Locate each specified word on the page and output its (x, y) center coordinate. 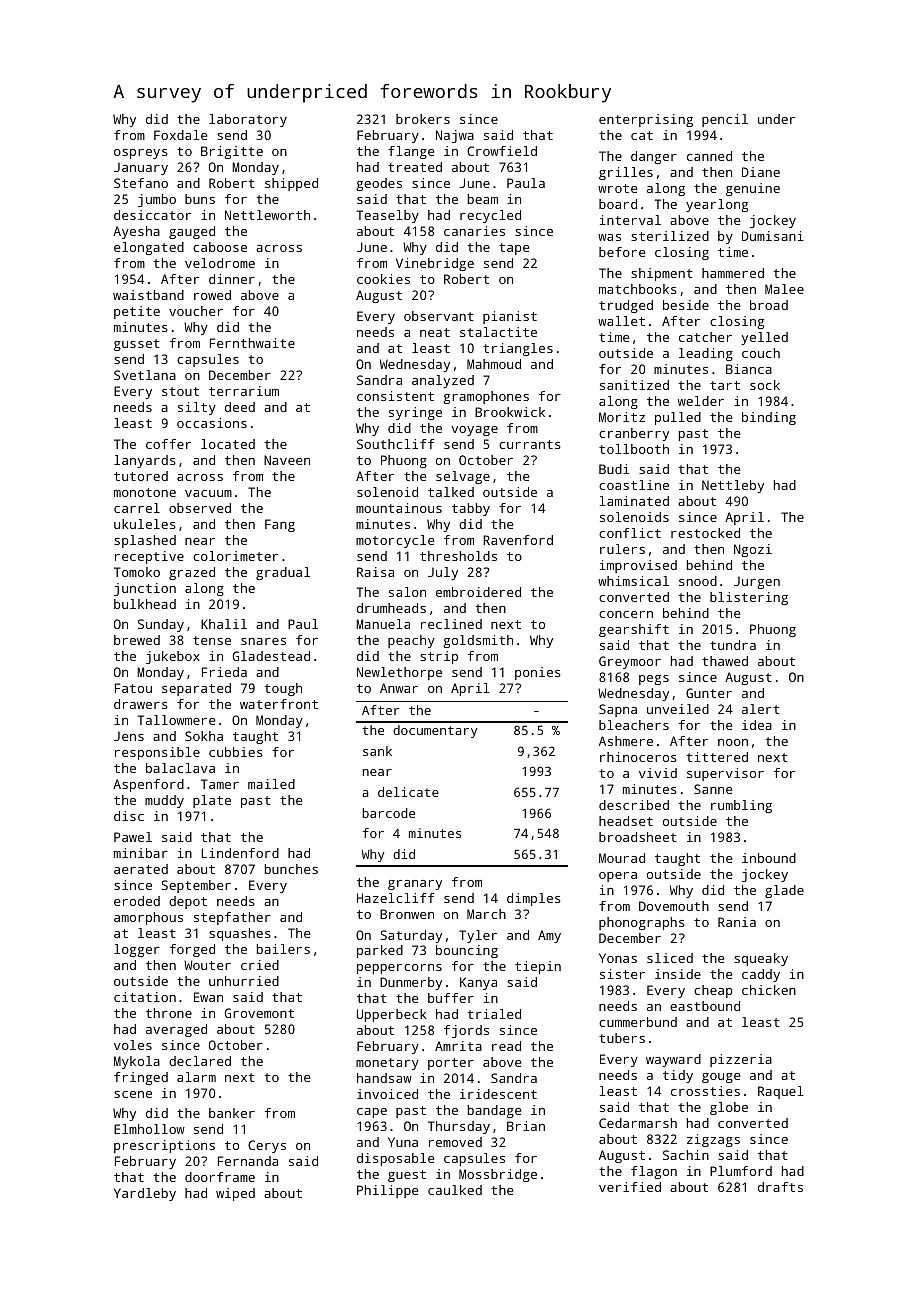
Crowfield (502, 151)
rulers (622, 549)
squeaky (761, 959)
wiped (235, 1194)
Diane (761, 172)
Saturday (411, 936)
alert (761, 709)
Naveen (287, 460)
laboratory (248, 120)
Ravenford (518, 540)
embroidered (478, 592)
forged (192, 950)
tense (212, 640)
